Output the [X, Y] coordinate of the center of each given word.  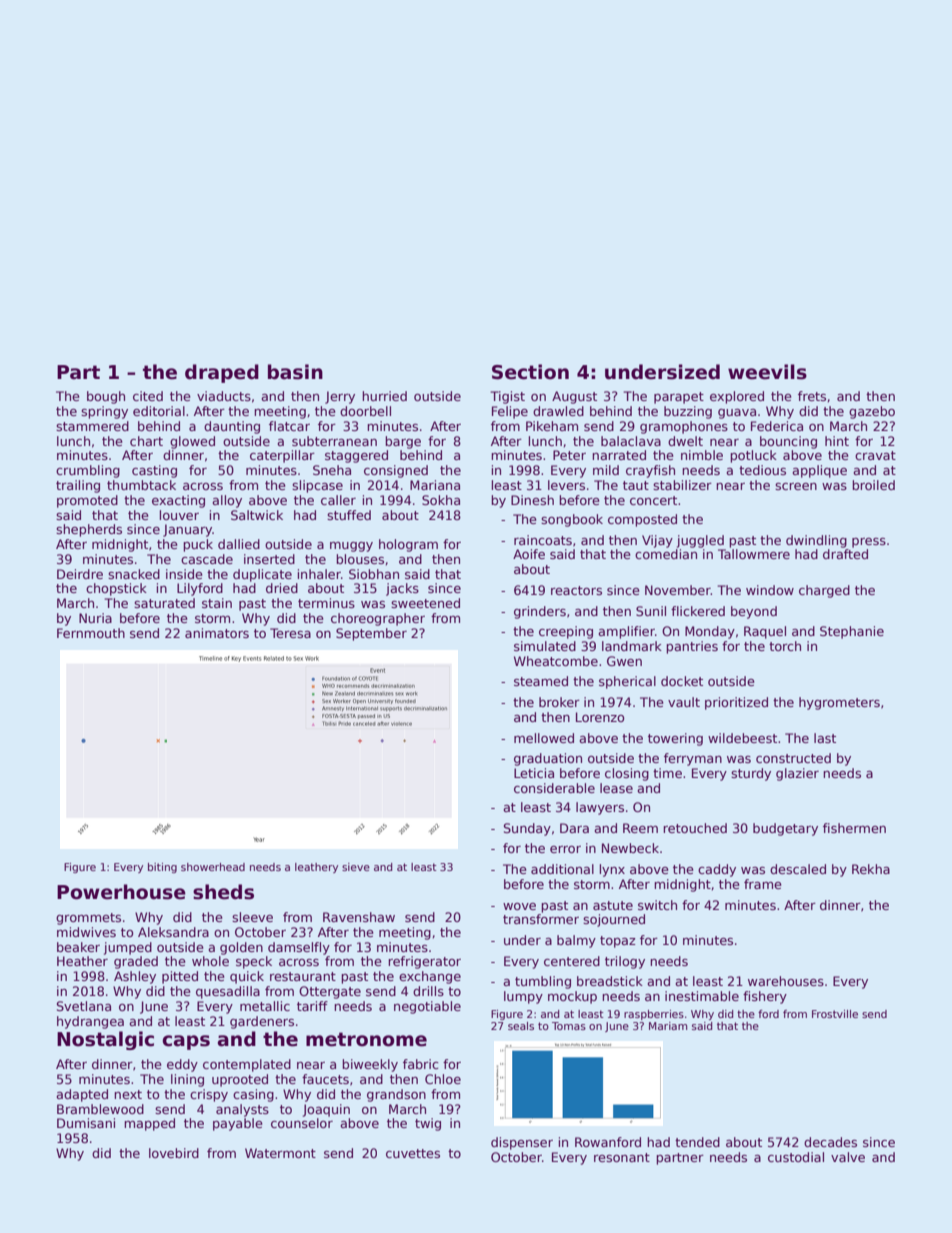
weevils [767, 372]
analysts [242, 1110]
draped [222, 373]
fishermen [854, 828]
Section [530, 372]
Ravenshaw [359, 917]
